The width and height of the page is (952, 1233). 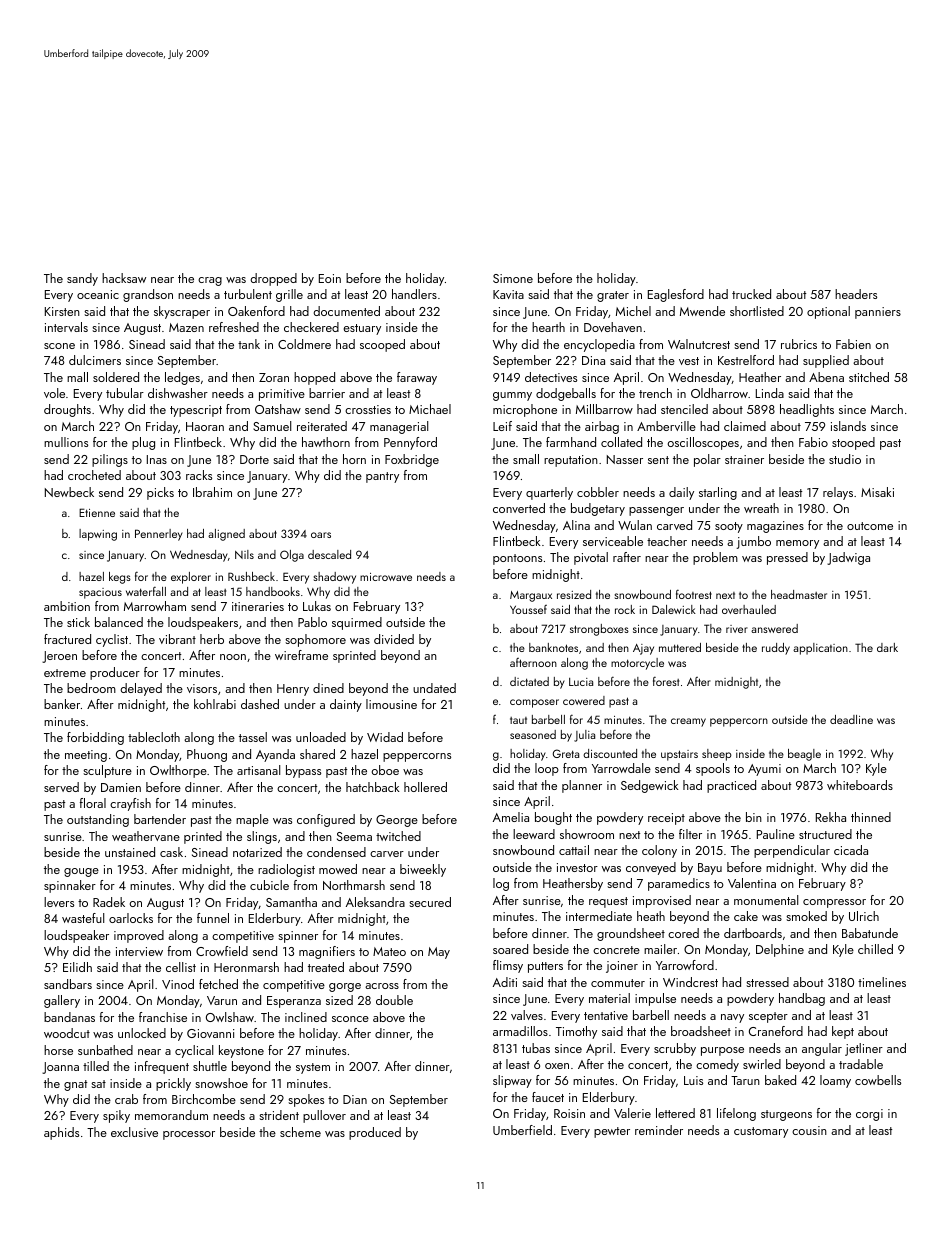 What do you see at coordinates (553, 647) in the page?
I see `banknotes` at bounding box center [553, 647].
